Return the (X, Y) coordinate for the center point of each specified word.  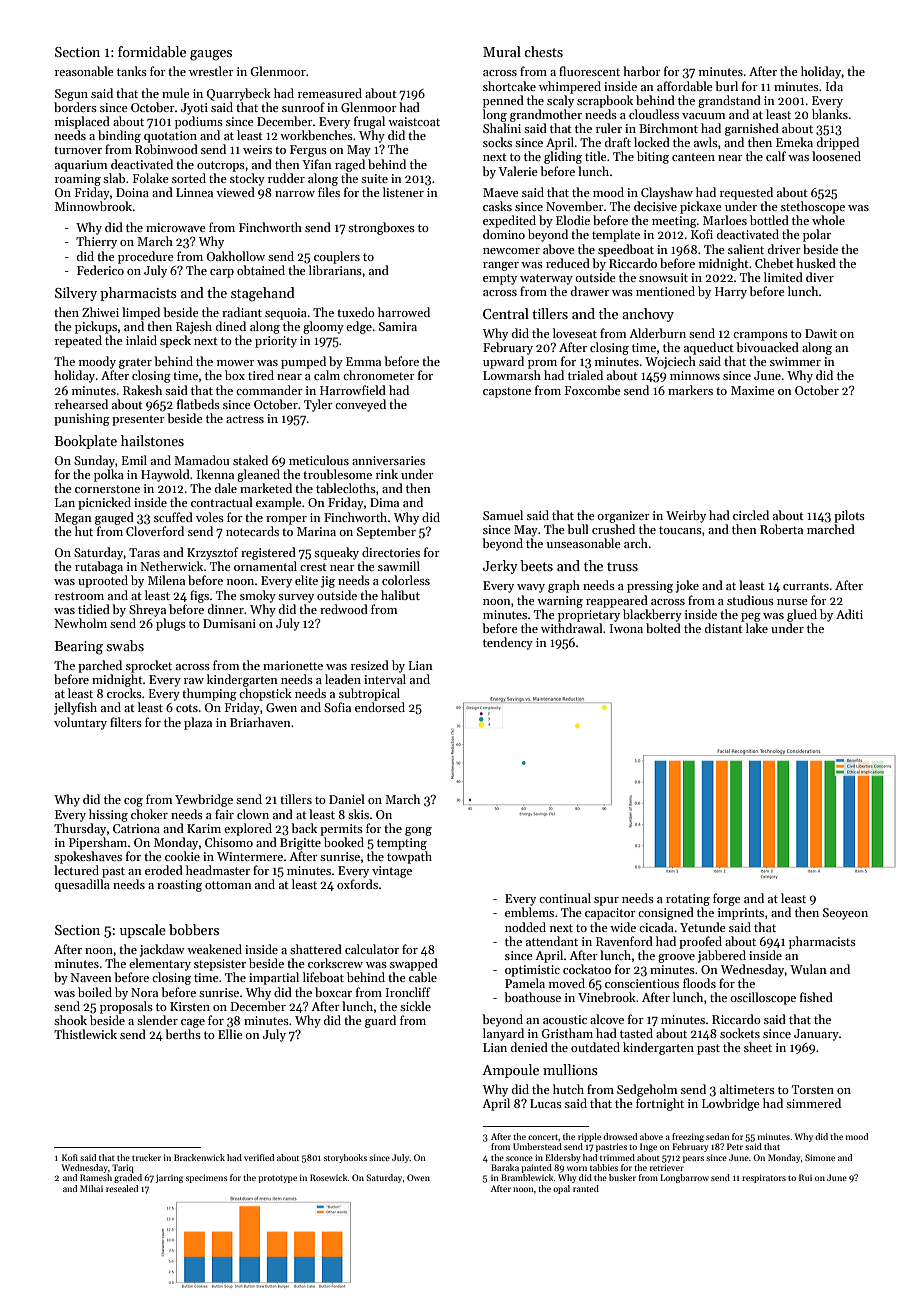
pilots (849, 516)
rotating (688, 900)
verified (259, 1157)
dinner (226, 609)
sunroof (303, 107)
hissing (108, 815)
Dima (384, 502)
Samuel (503, 515)
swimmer (795, 361)
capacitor (610, 914)
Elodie (573, 220)
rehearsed (81, 404)
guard (380, 1021)
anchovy (648, 315)
